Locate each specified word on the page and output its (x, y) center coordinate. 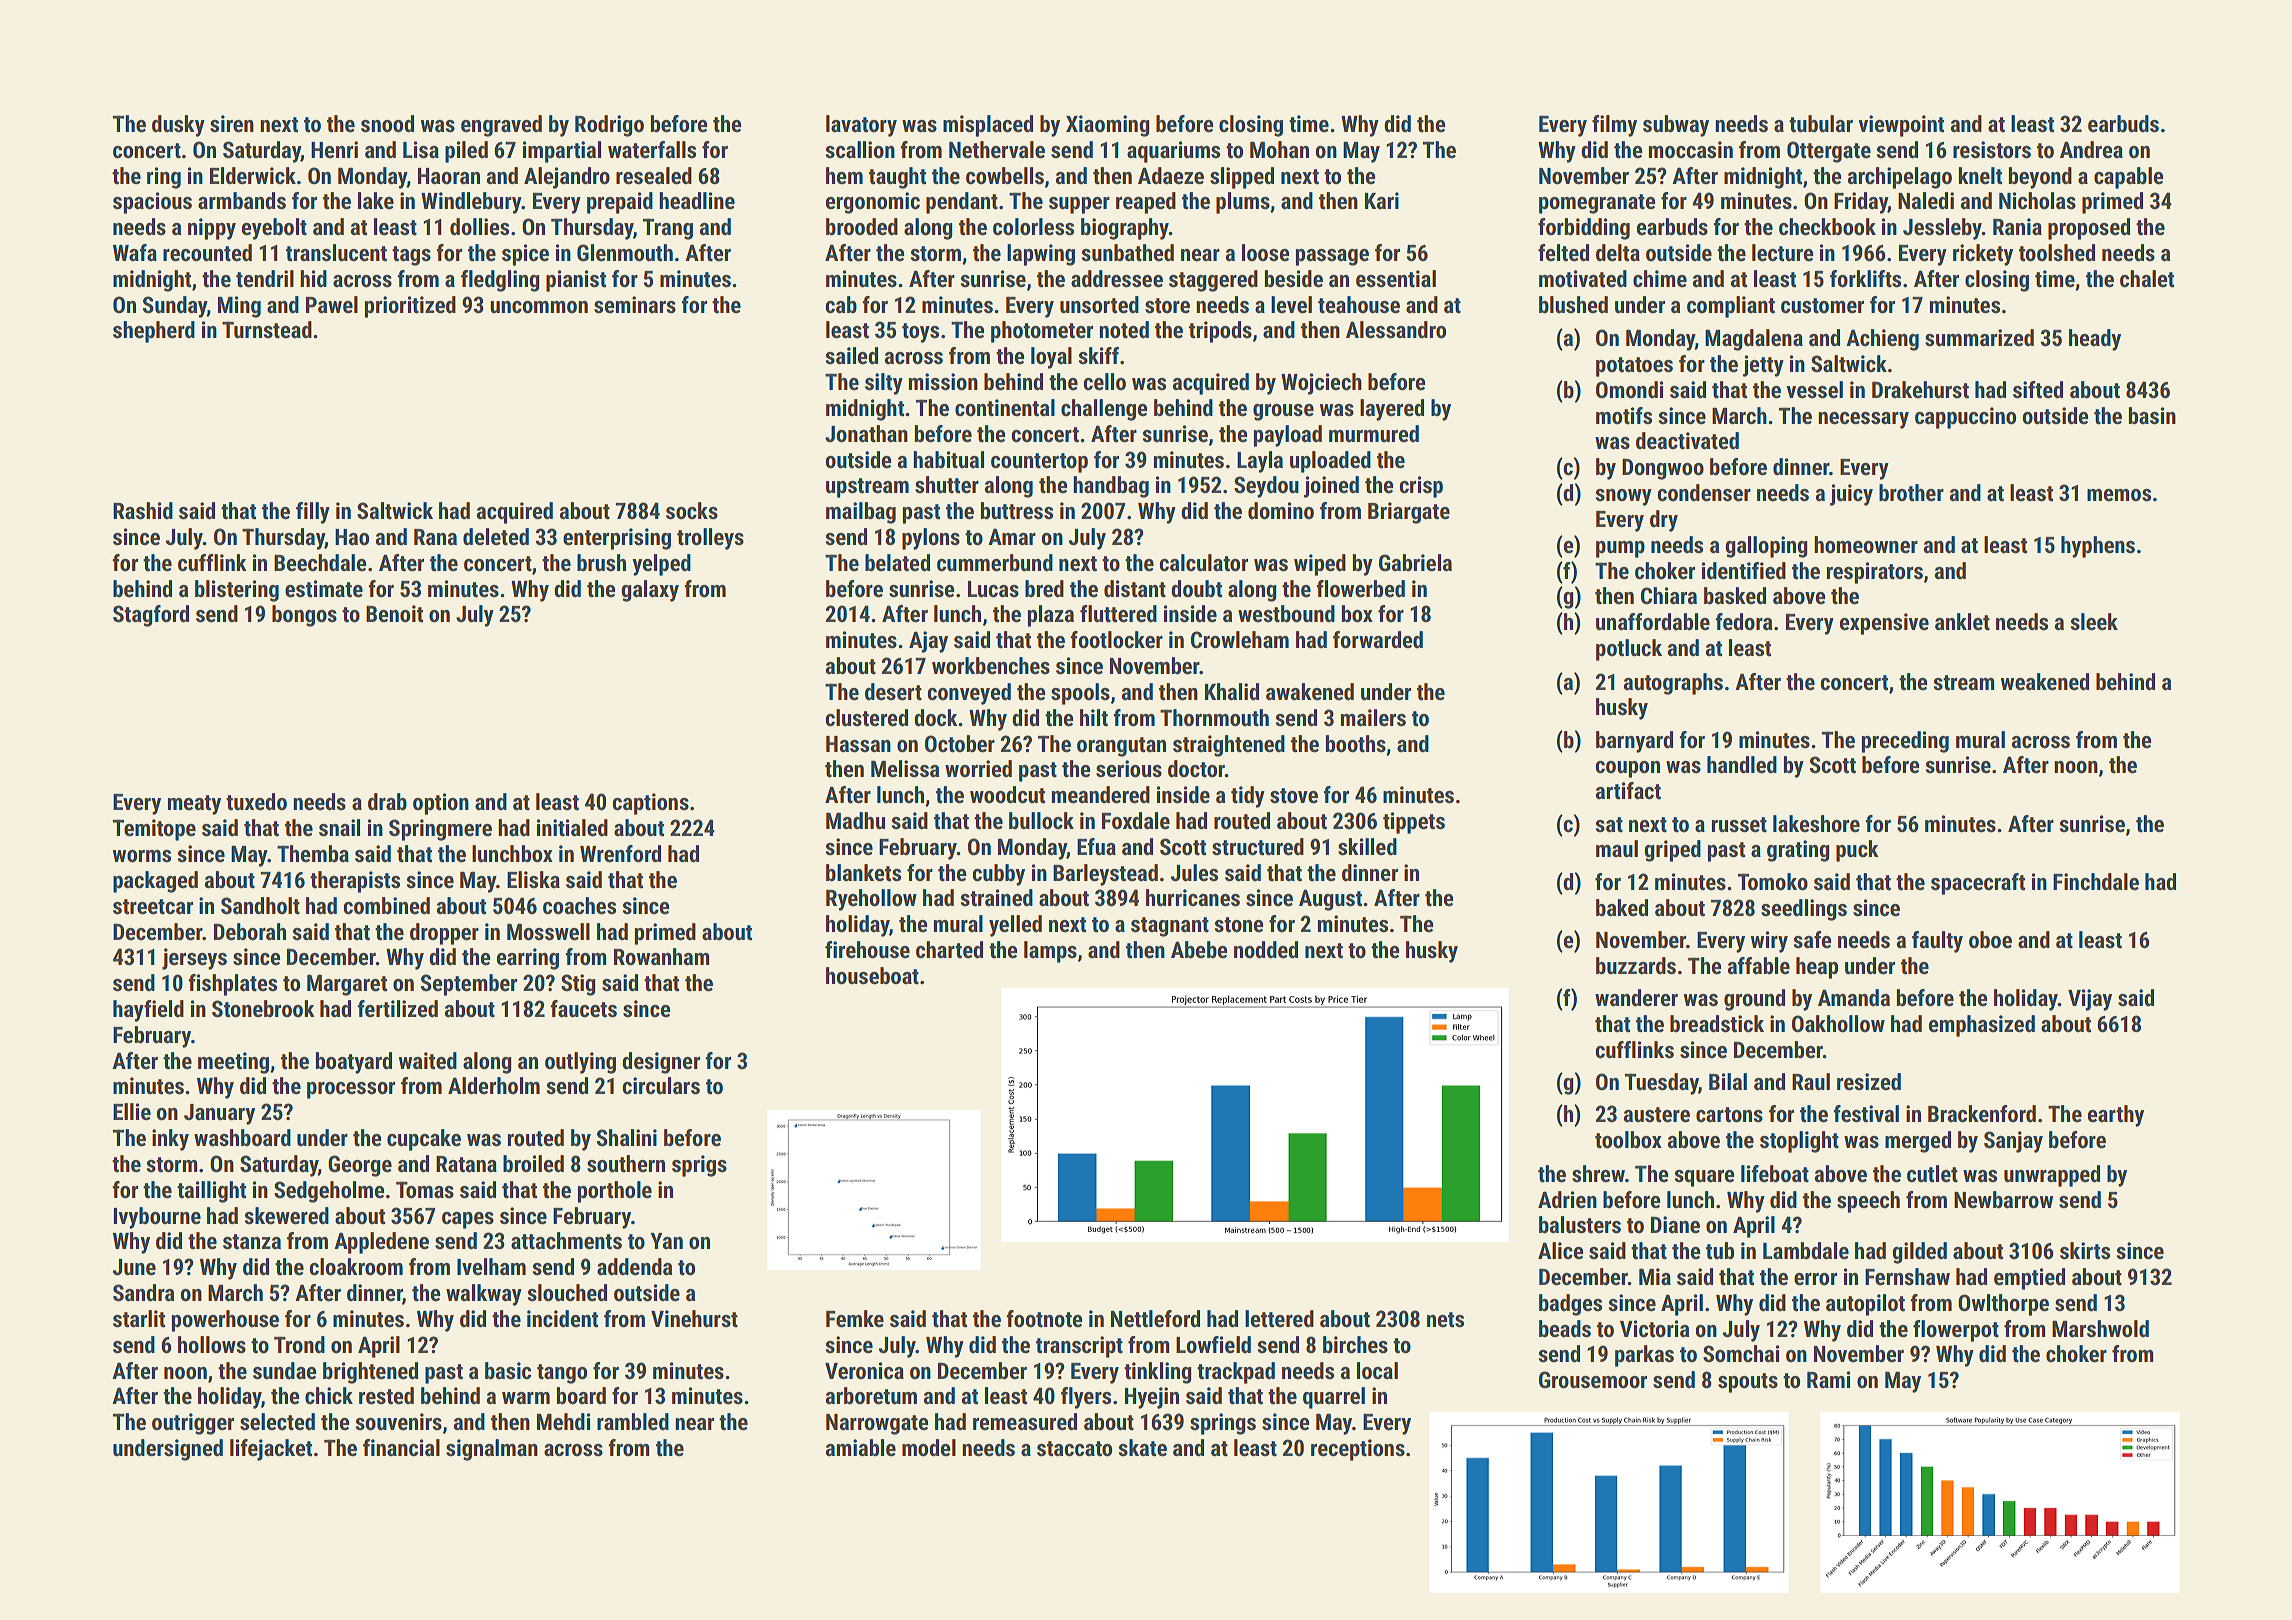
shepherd (154, 332)
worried (978, 769)
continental (1005, 408)
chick (329, 1396)
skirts (2085, 1251)
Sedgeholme (329, 1192)
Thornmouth (1214, 718)
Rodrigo (609, 126)
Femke (855, 1319)
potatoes (1634, 367)
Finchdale (2096, 882)
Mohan (1279, 150)
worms (142, 856)
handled (1742, 765)
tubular (1821, 124)
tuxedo (256, 802)
